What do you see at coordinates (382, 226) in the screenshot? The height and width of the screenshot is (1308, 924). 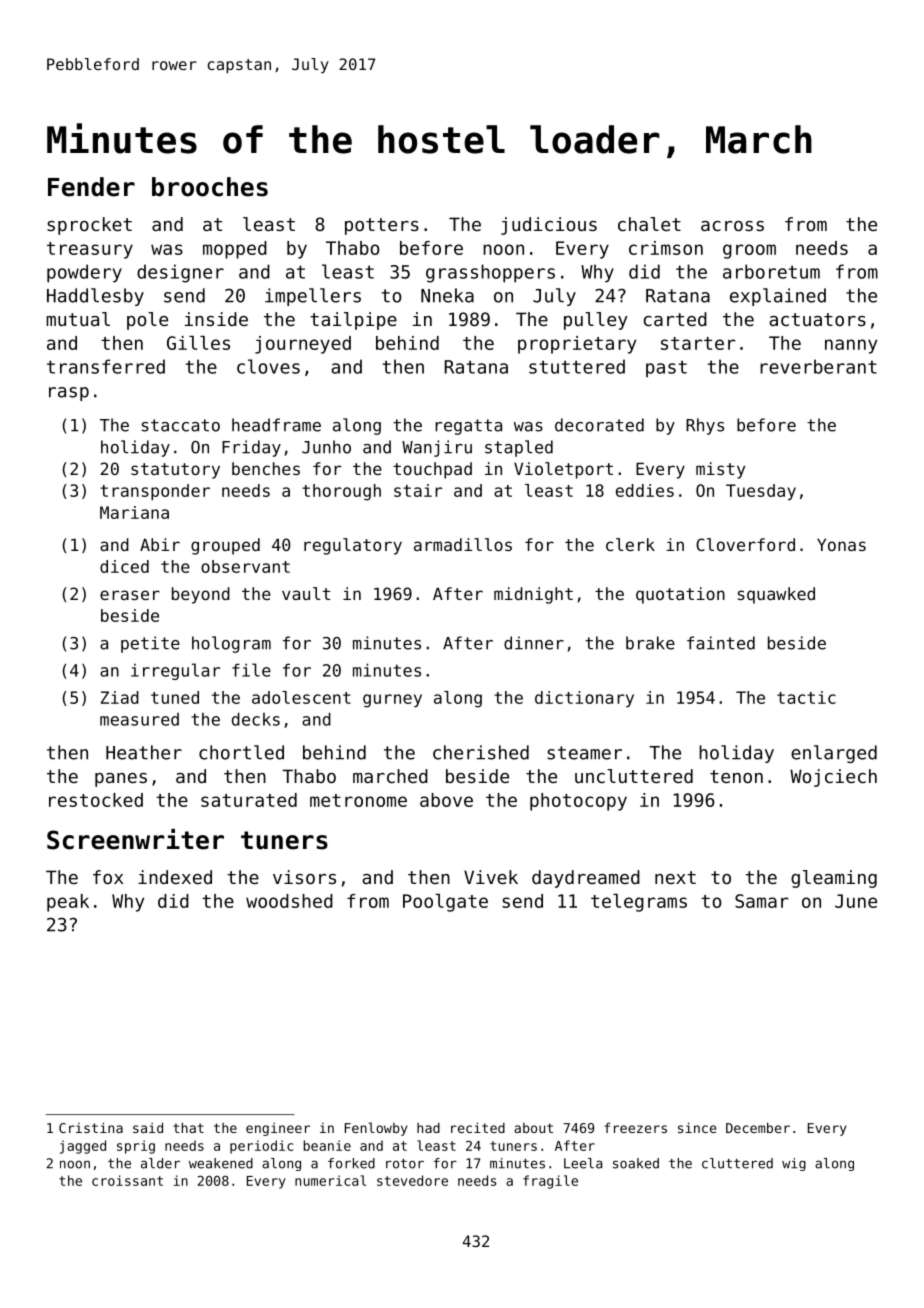 I see `potters` at bounding box center [382, 226].
